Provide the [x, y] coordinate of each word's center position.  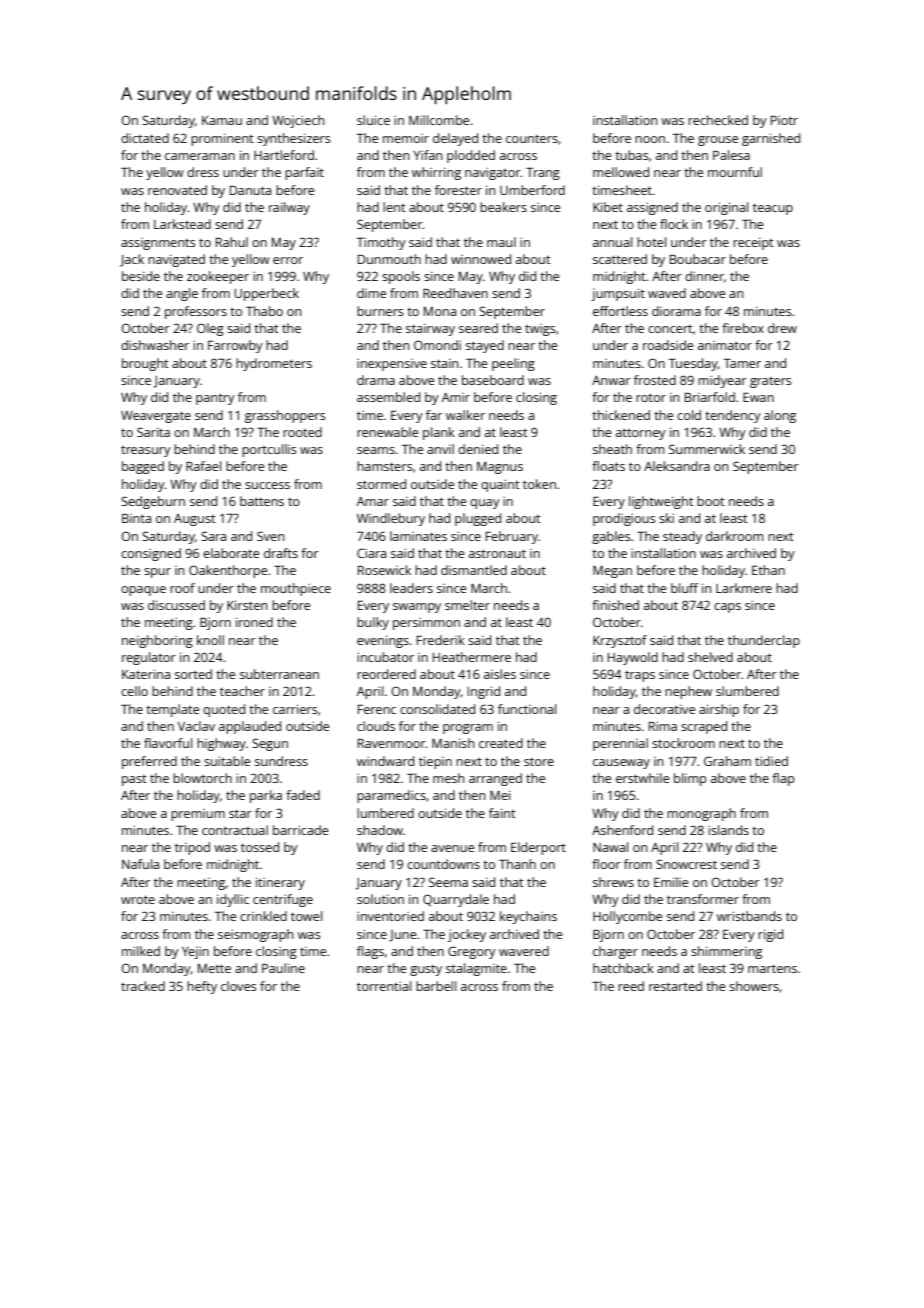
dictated [145, 138]
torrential [384, 986]
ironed [254, 622]
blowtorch [202, 778]
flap [783, 779]
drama [376, 380]
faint [502, 813]
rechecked [718, 120]
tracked [143, 986]
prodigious [624, 519]
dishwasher [155, 345]
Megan [612, 572]
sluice [373, 120]
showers [754, 986]
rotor [651, 397]
